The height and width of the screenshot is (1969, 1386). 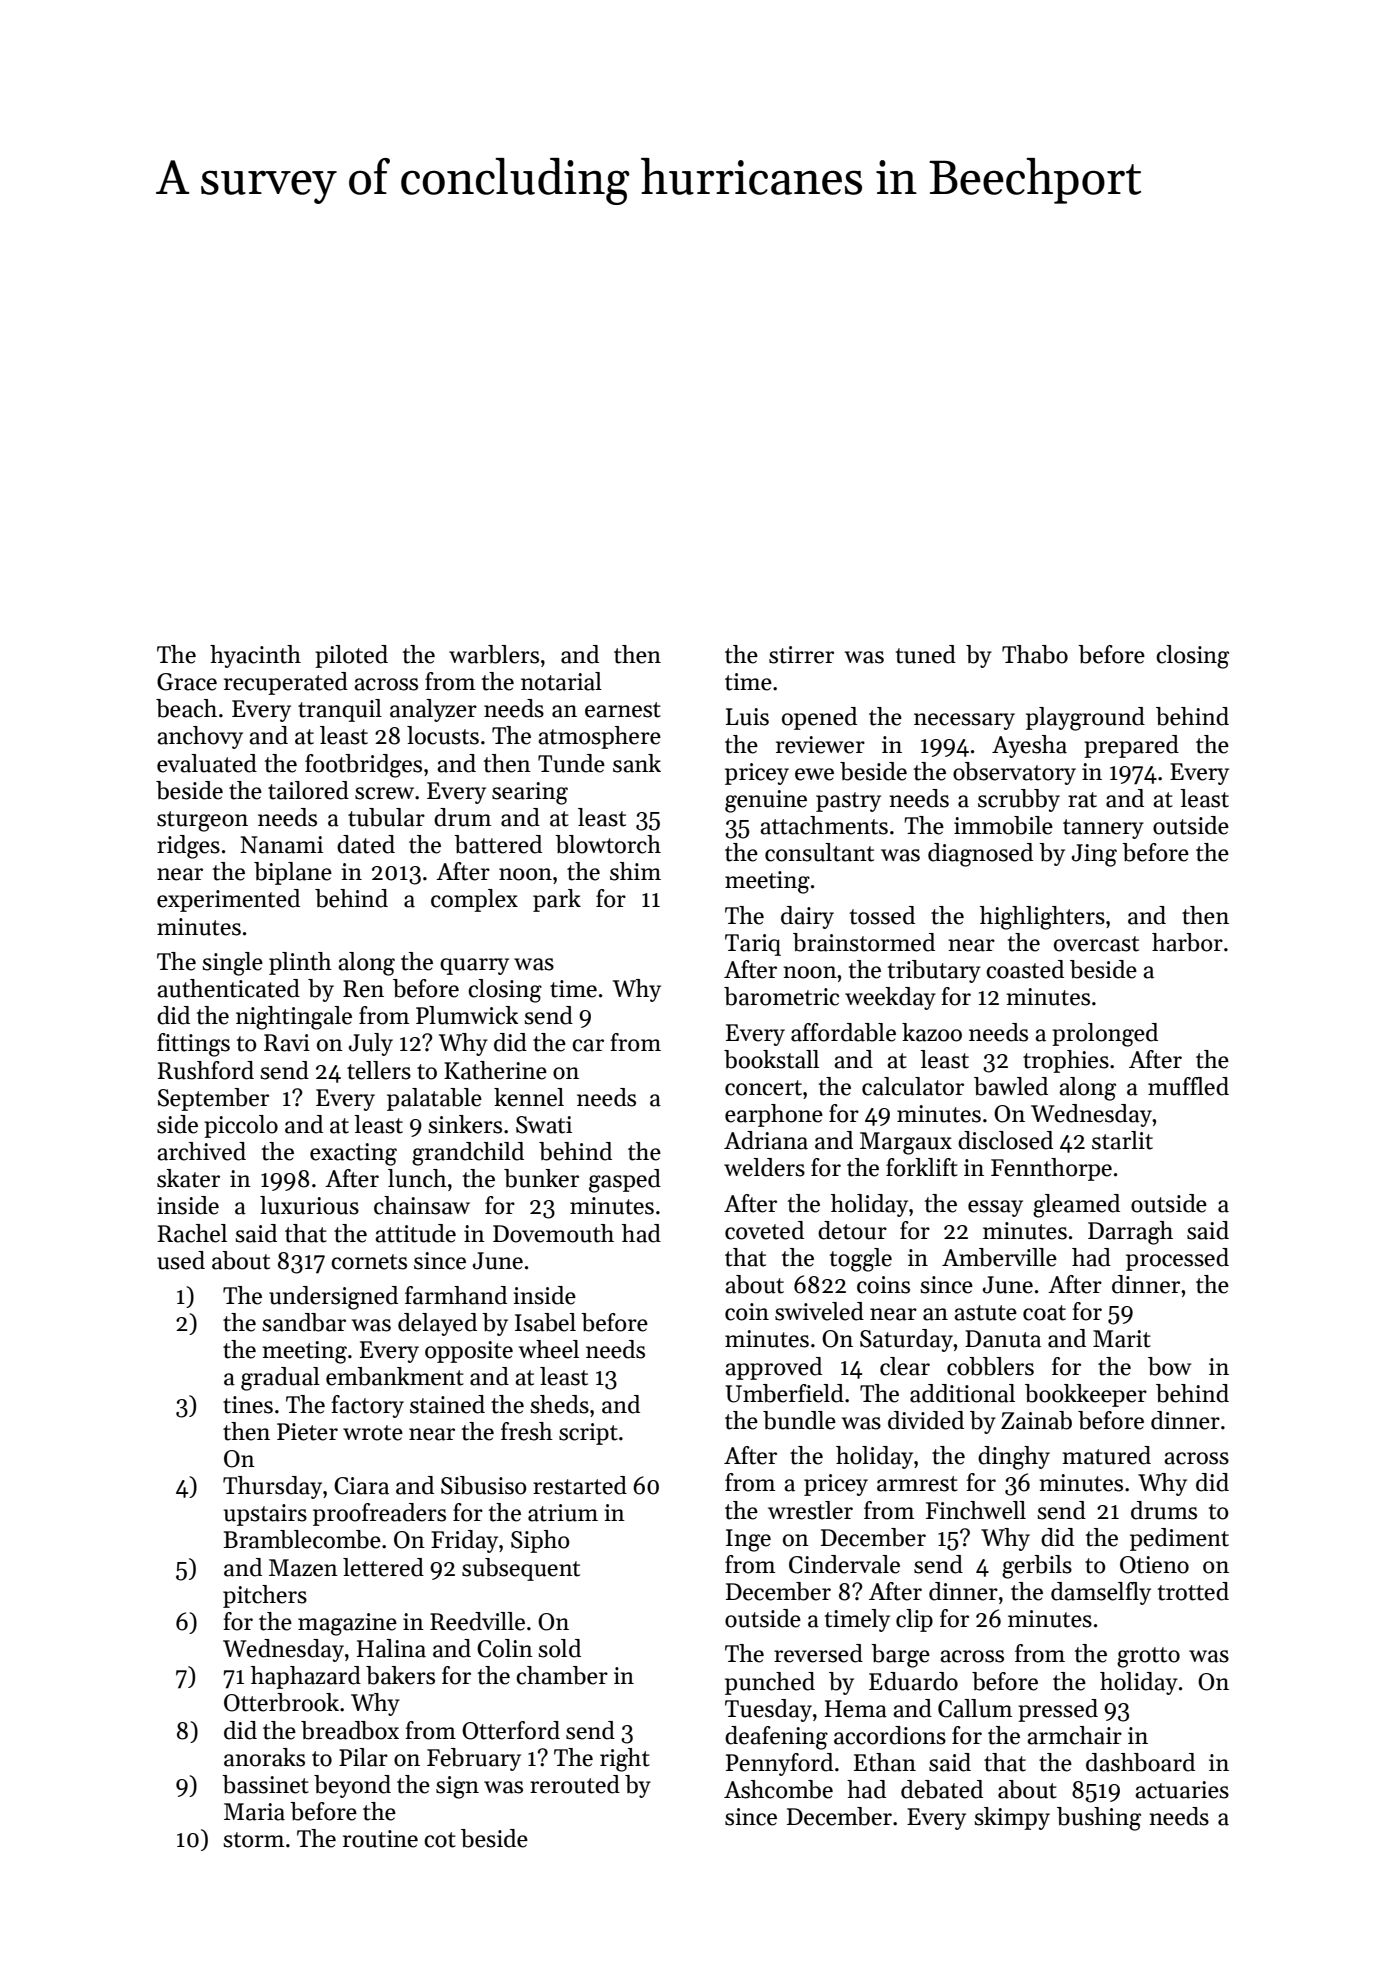 What do you see at coordinates (308, 790) in the screenshot?
I see `tailored` at bounding box center [308, 790].
